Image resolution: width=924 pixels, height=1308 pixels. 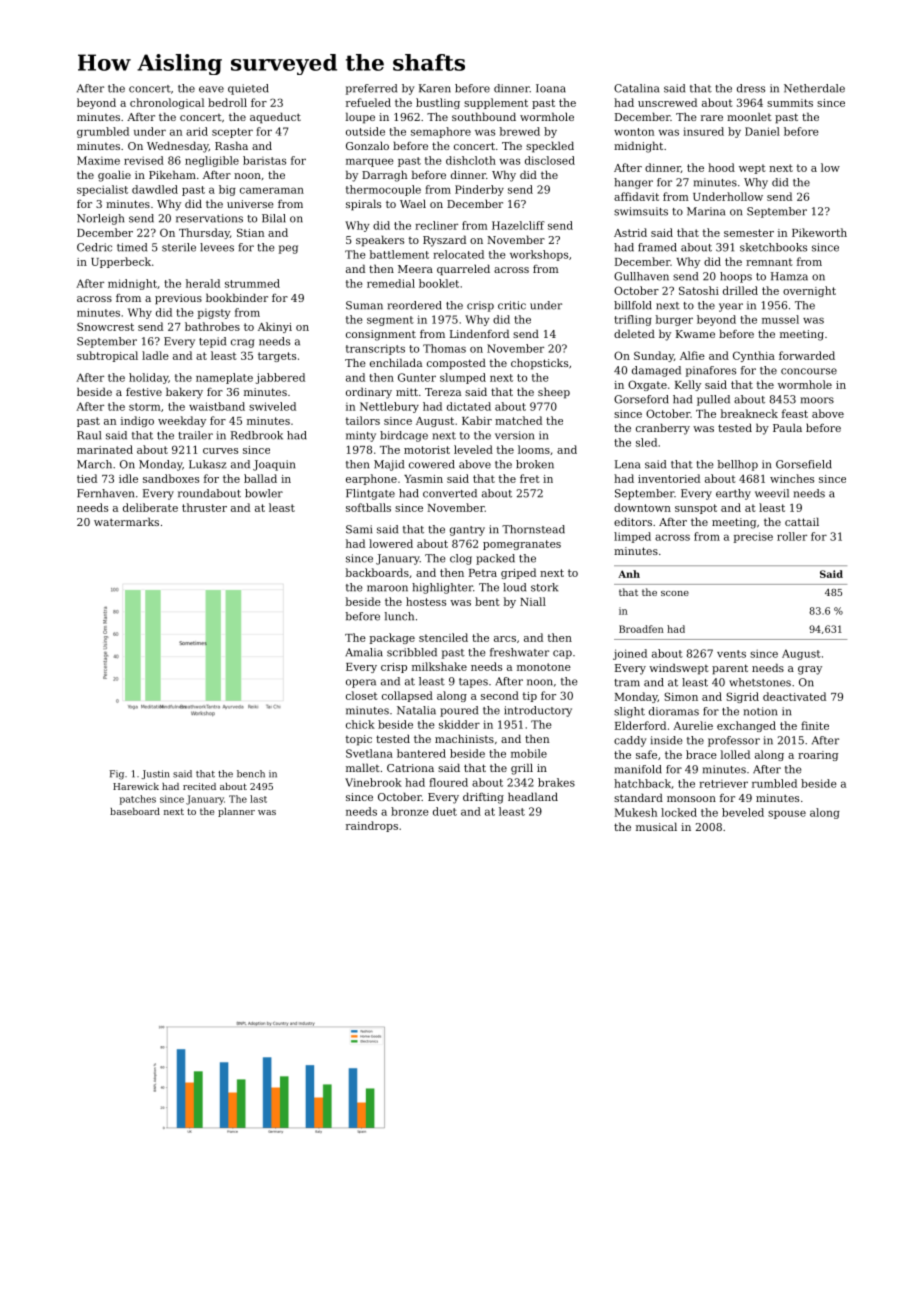 I want to click on specialist, so click(x=102, y=190).
